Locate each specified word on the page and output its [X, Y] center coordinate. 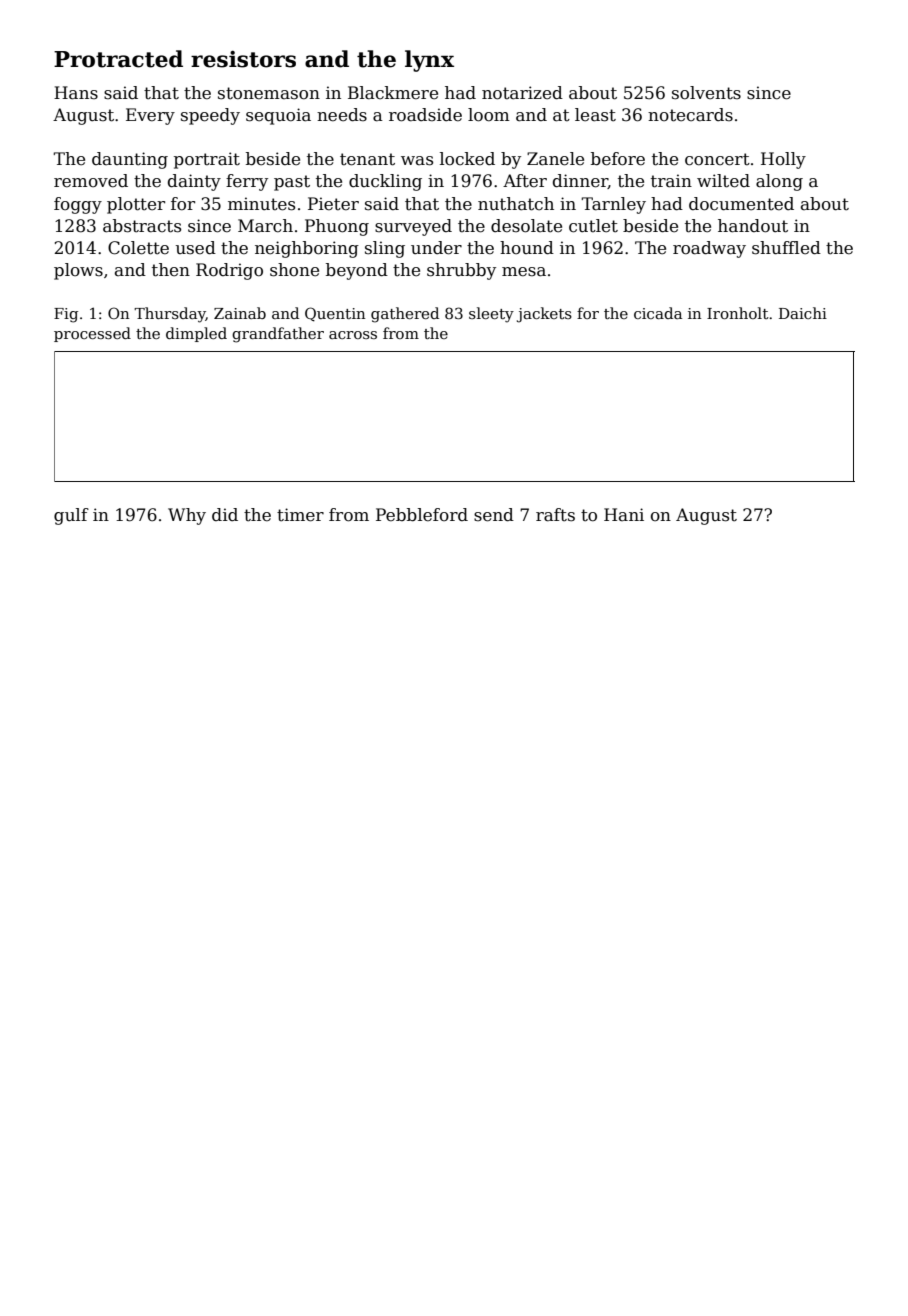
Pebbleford [422, 515]
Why [187, 516]
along [779, 182]
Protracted [118, 59]
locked [467, 159]
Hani [624, 514]
